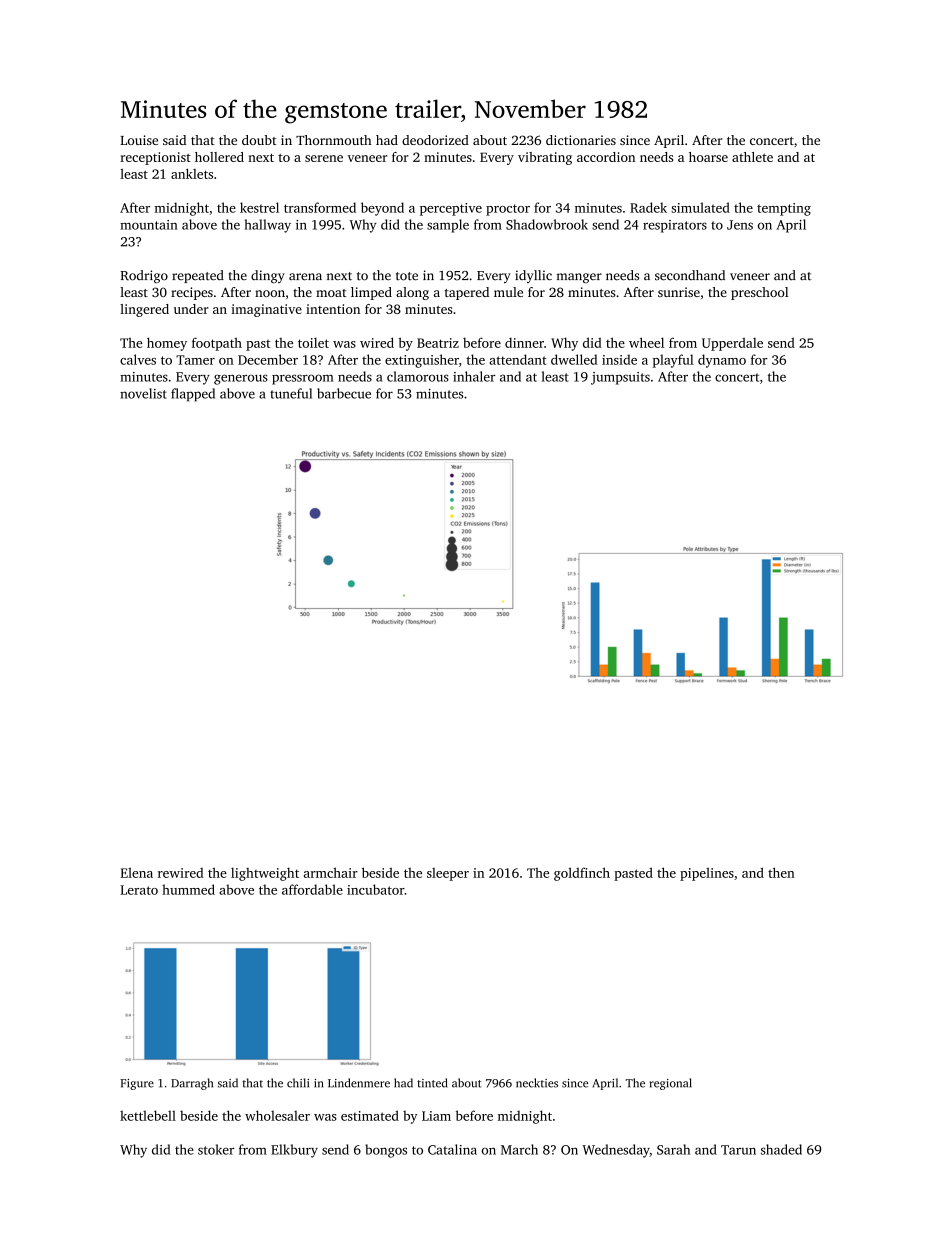  I want to click on mule, so click(508, 292).
